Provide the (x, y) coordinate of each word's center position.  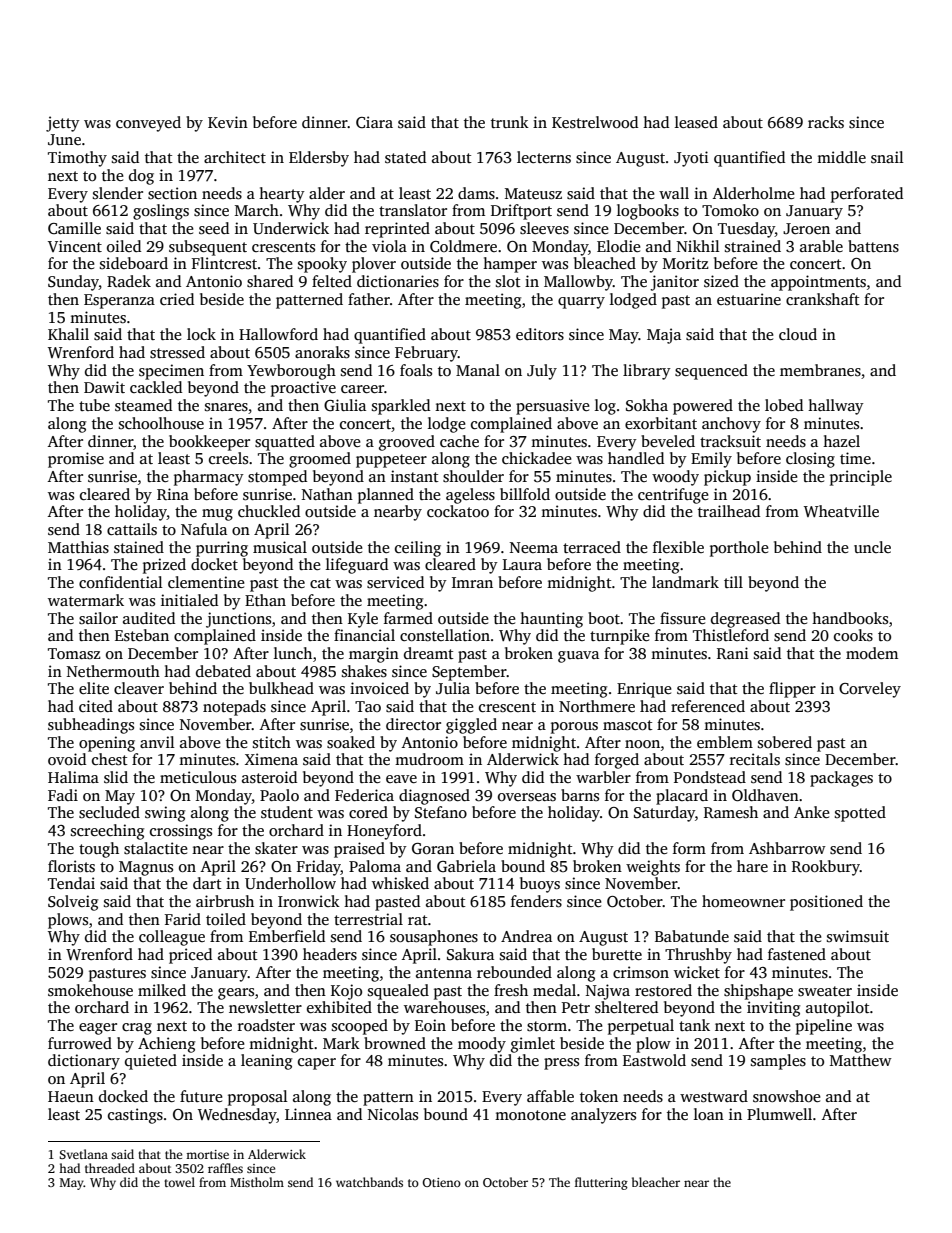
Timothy (77, 159)
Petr (576, 1007)
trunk (510, 122)
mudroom (429, 759)
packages (841, 779)
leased (696, 122)
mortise (207, 1154)
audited (149, 618)
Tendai (71, 883)
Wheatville (841, 511)
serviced (395, 582)
